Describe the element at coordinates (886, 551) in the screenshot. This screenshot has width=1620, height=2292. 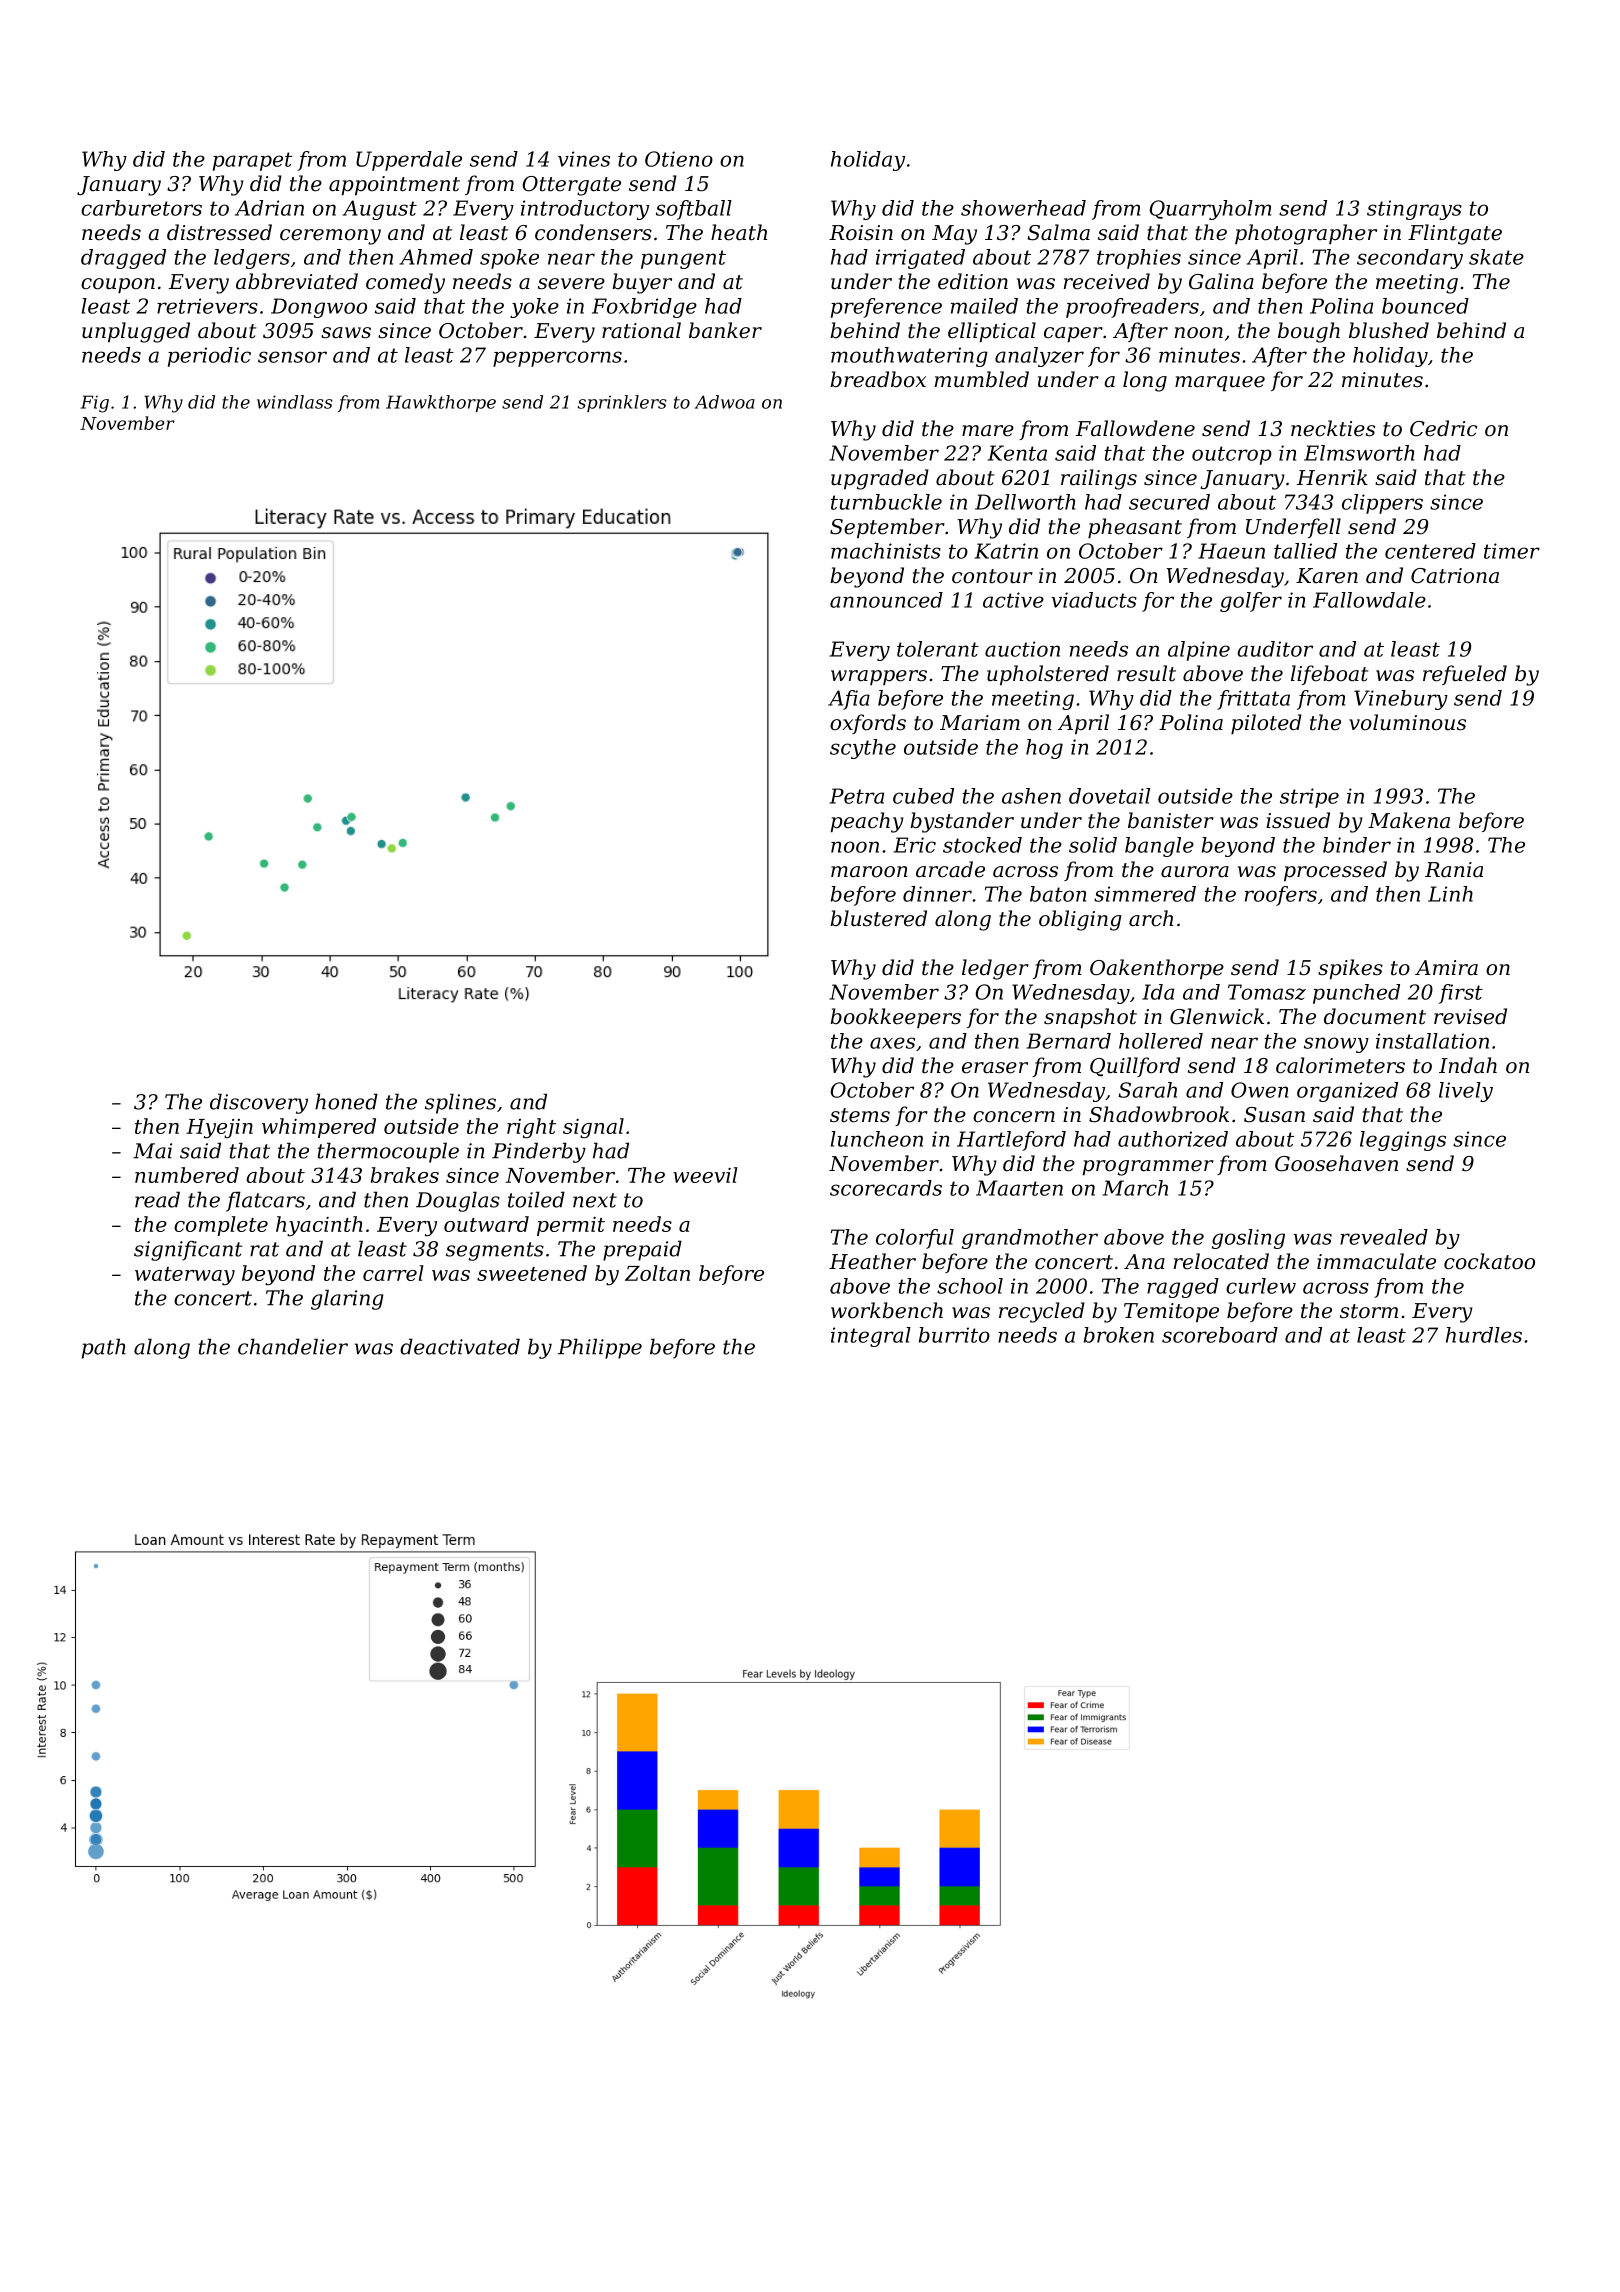
I see `machinists` at that location.
